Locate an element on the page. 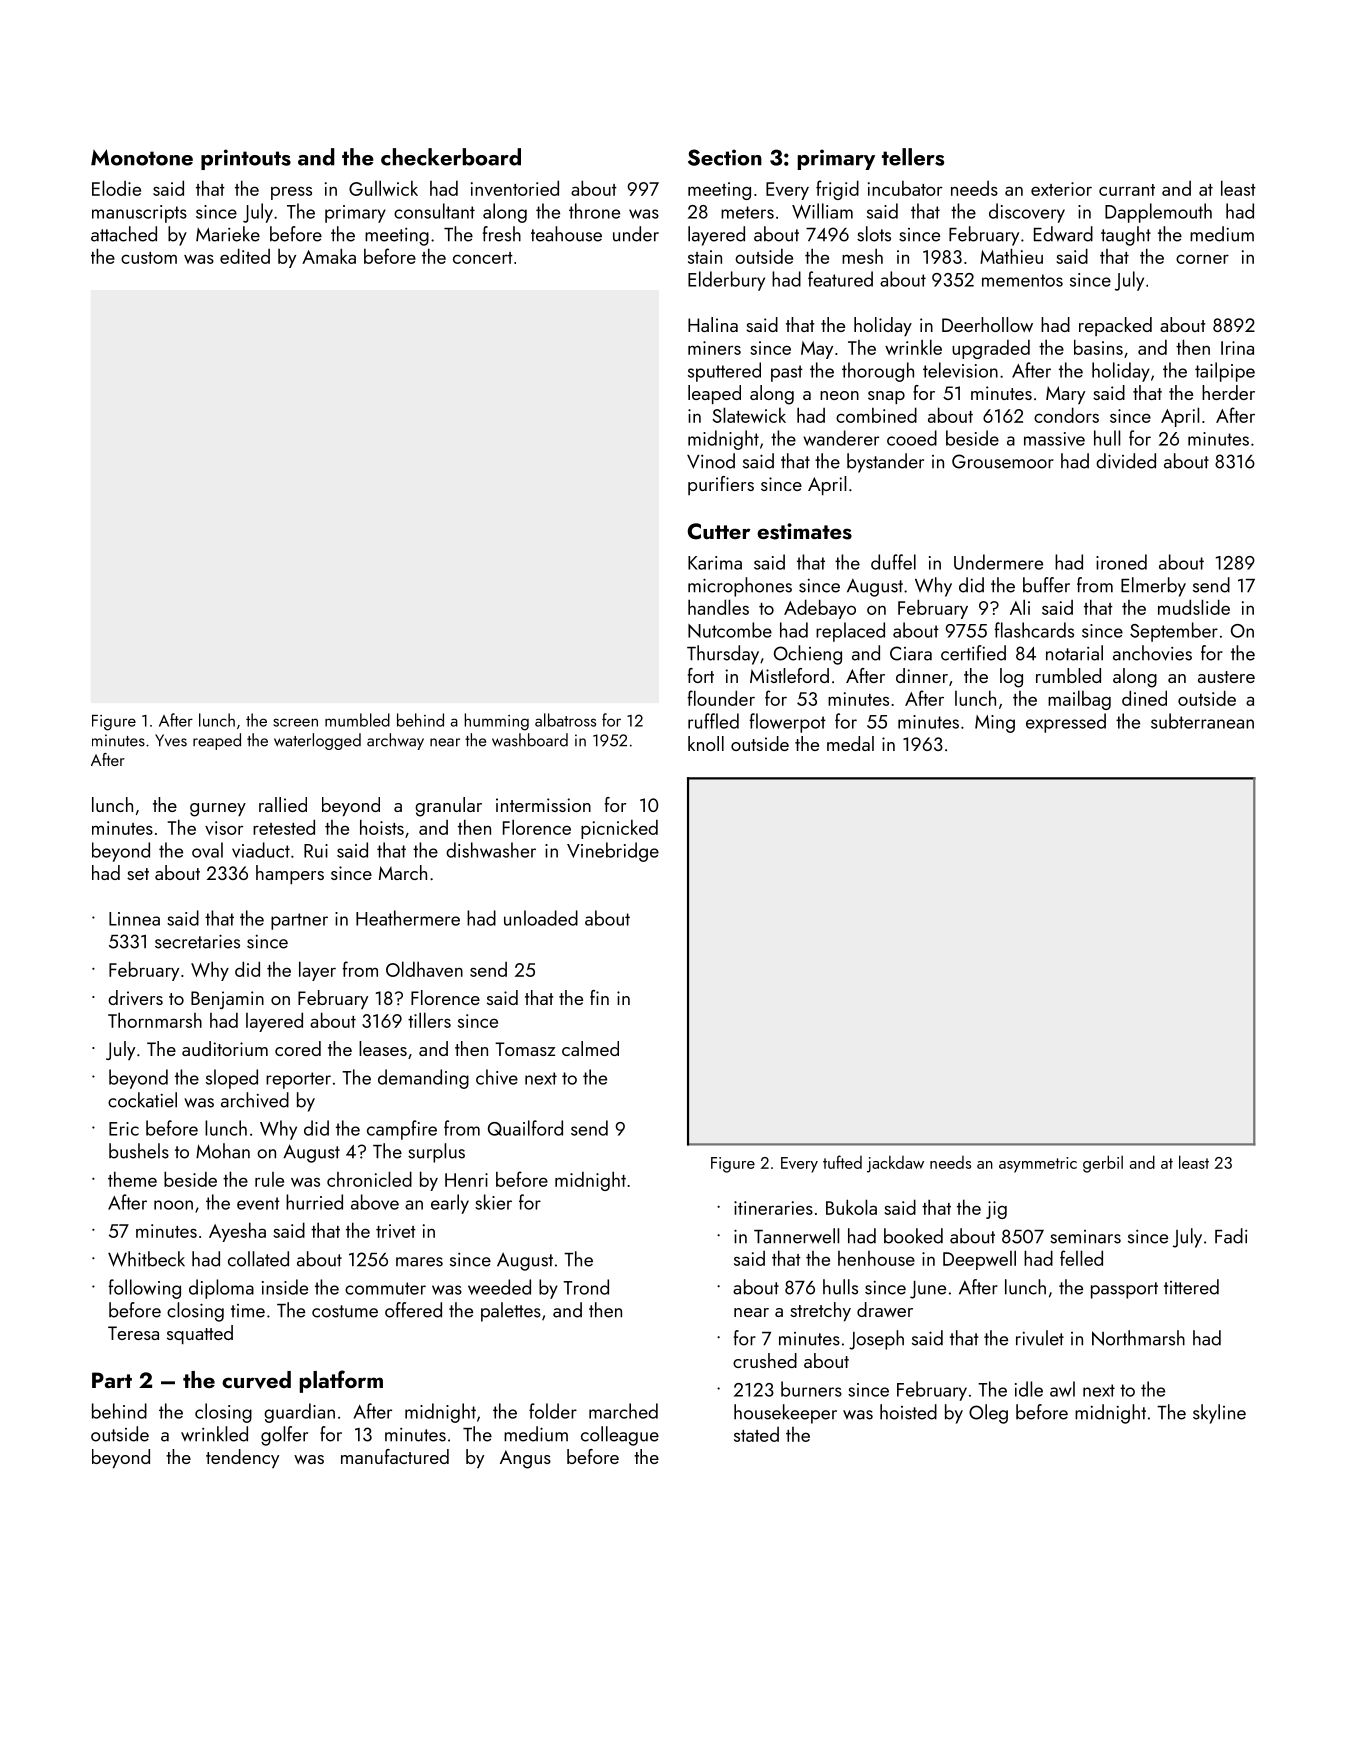 Image resolution: width=1346 pixels, height=1742 pixels. custom is located at coordinates (149, 258).
